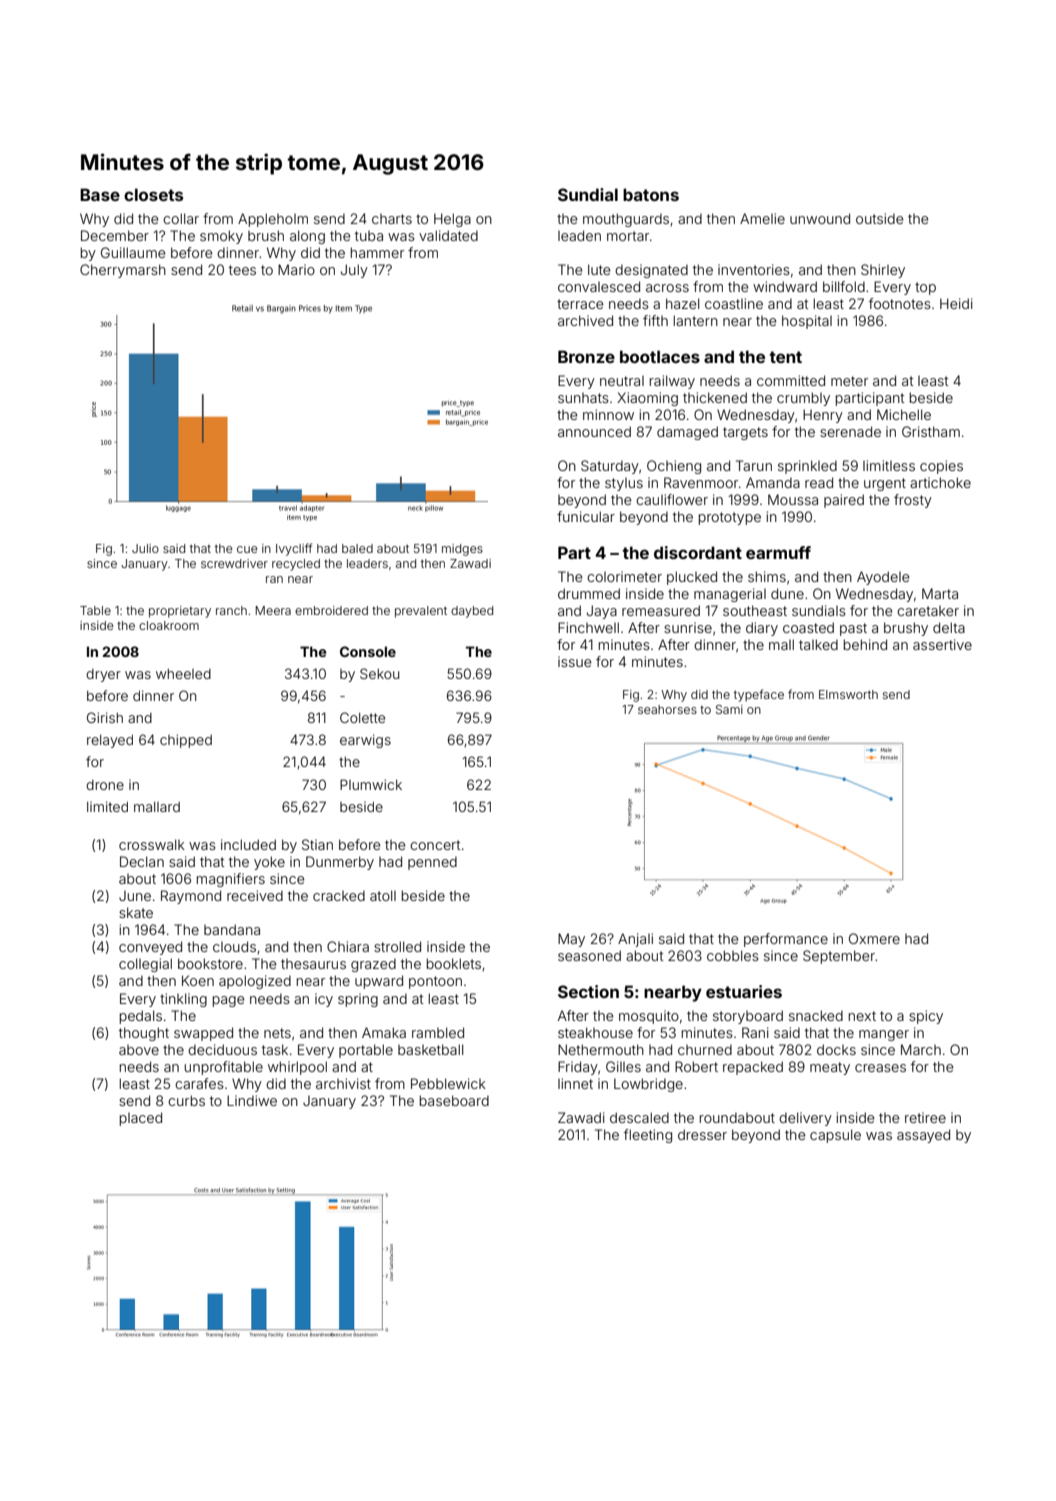 This image has width=1056, height=1501. I want to click on Ayodele, so click(883, 578).
